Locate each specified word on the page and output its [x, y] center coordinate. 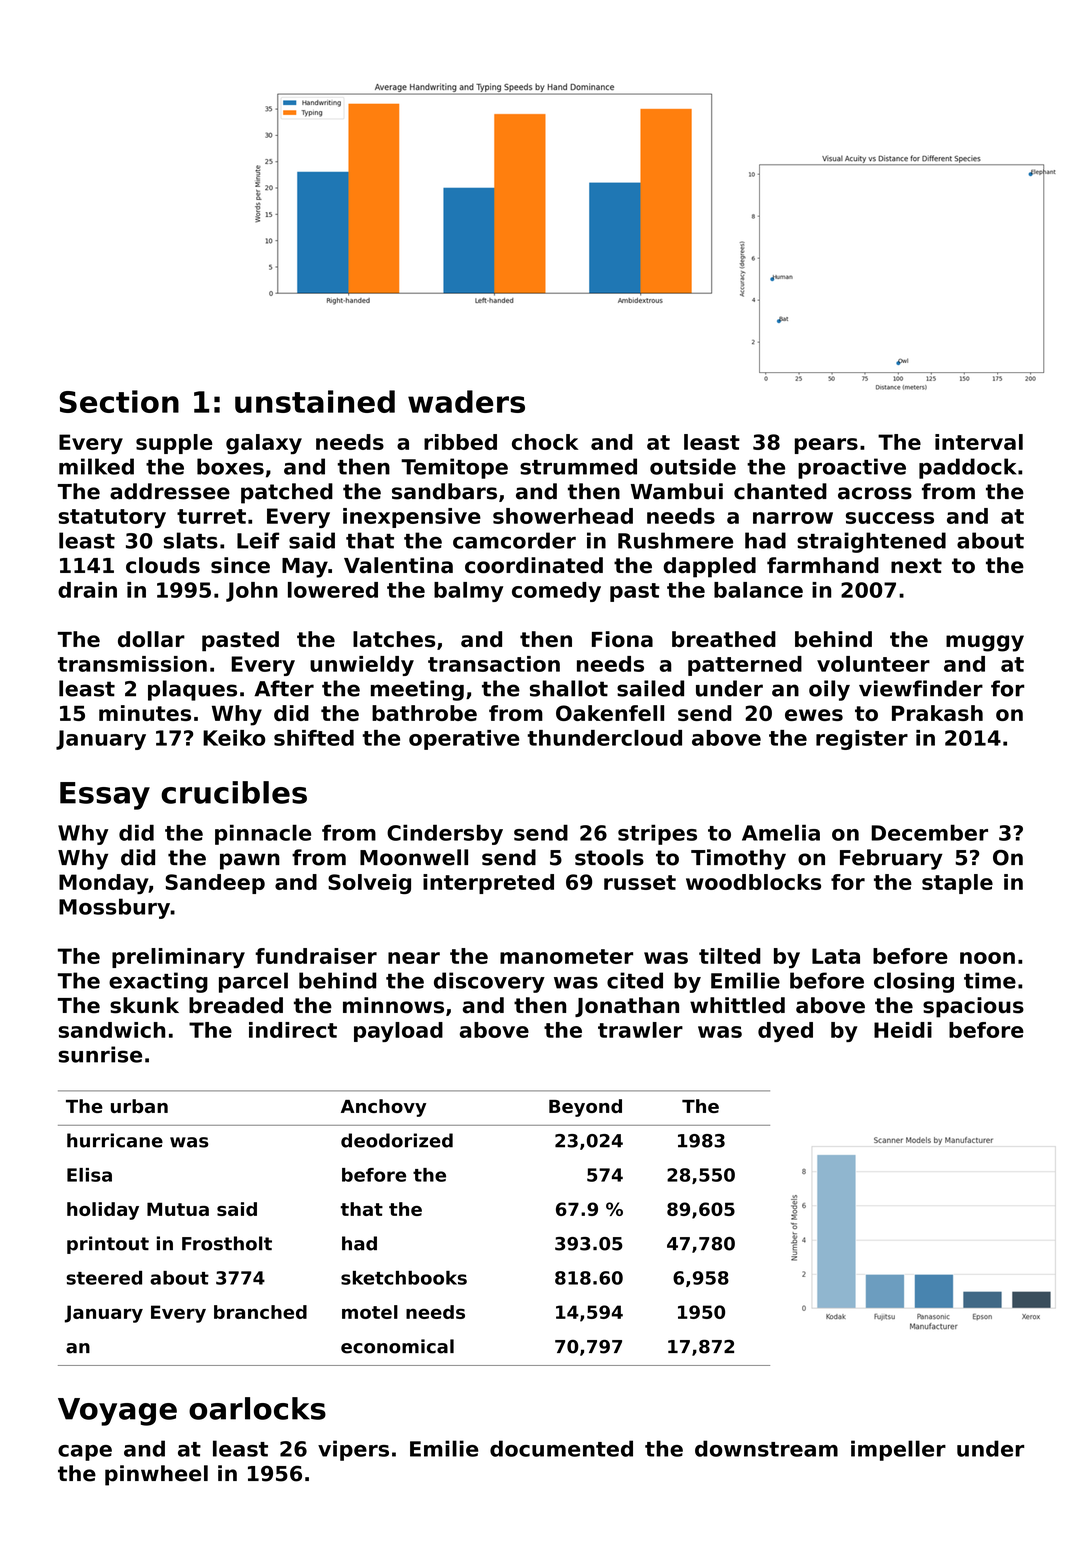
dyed [785, 1032]
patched [287, 493]
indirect [293, 1030]
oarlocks [257, 1408]
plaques [192, 690]
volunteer [873, 664]
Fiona [622, 639]
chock [545, 442]
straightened [871, 542]
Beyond [585, 1108]
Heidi [903, 1030]
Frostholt [227, 1243]
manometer [566, 956]
